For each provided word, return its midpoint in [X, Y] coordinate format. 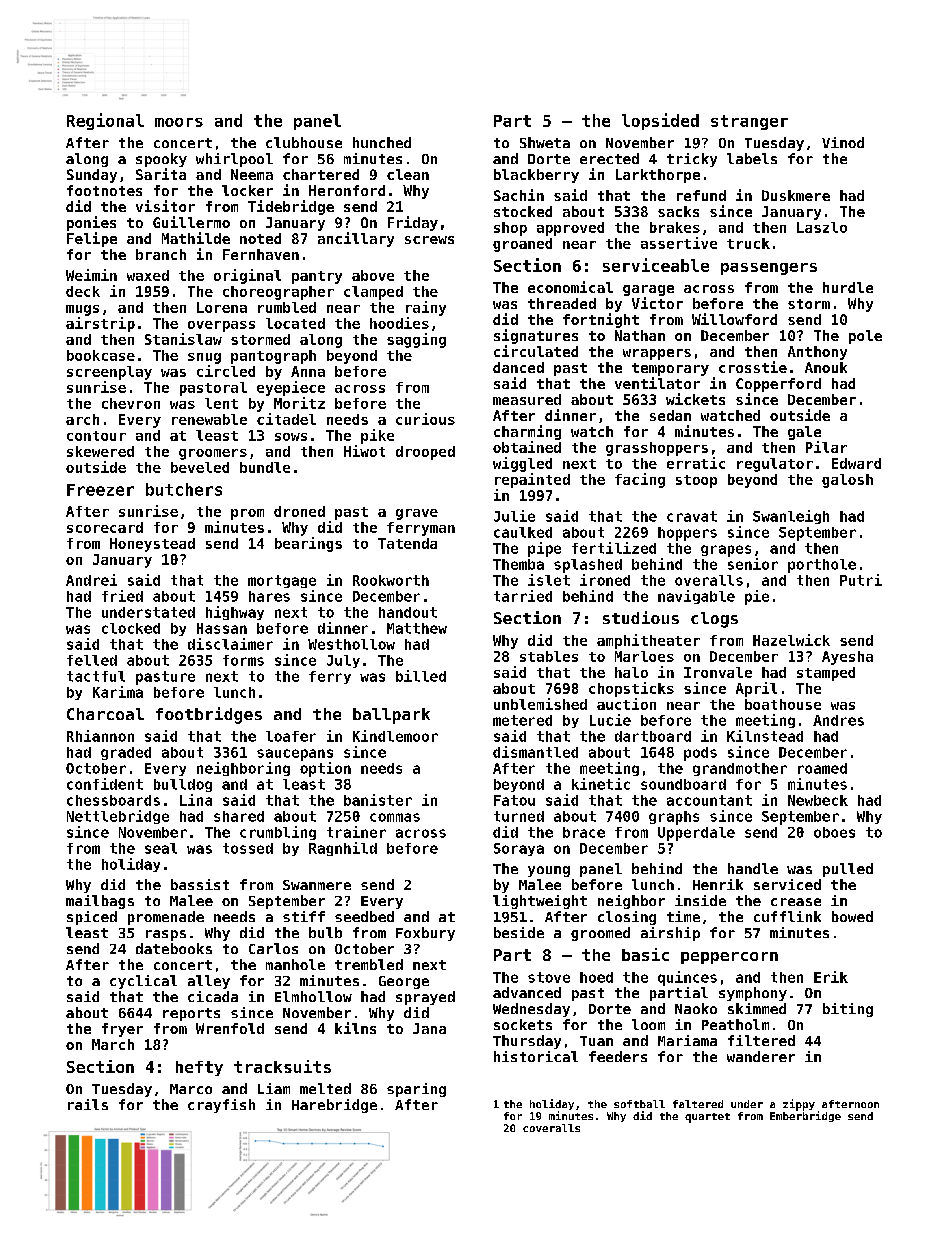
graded [126, 753]
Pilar [826, 447]
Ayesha [847, 658]
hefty [199, 1068]
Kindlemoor [395, 736]
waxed [148, 275]
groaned [522, 245]
